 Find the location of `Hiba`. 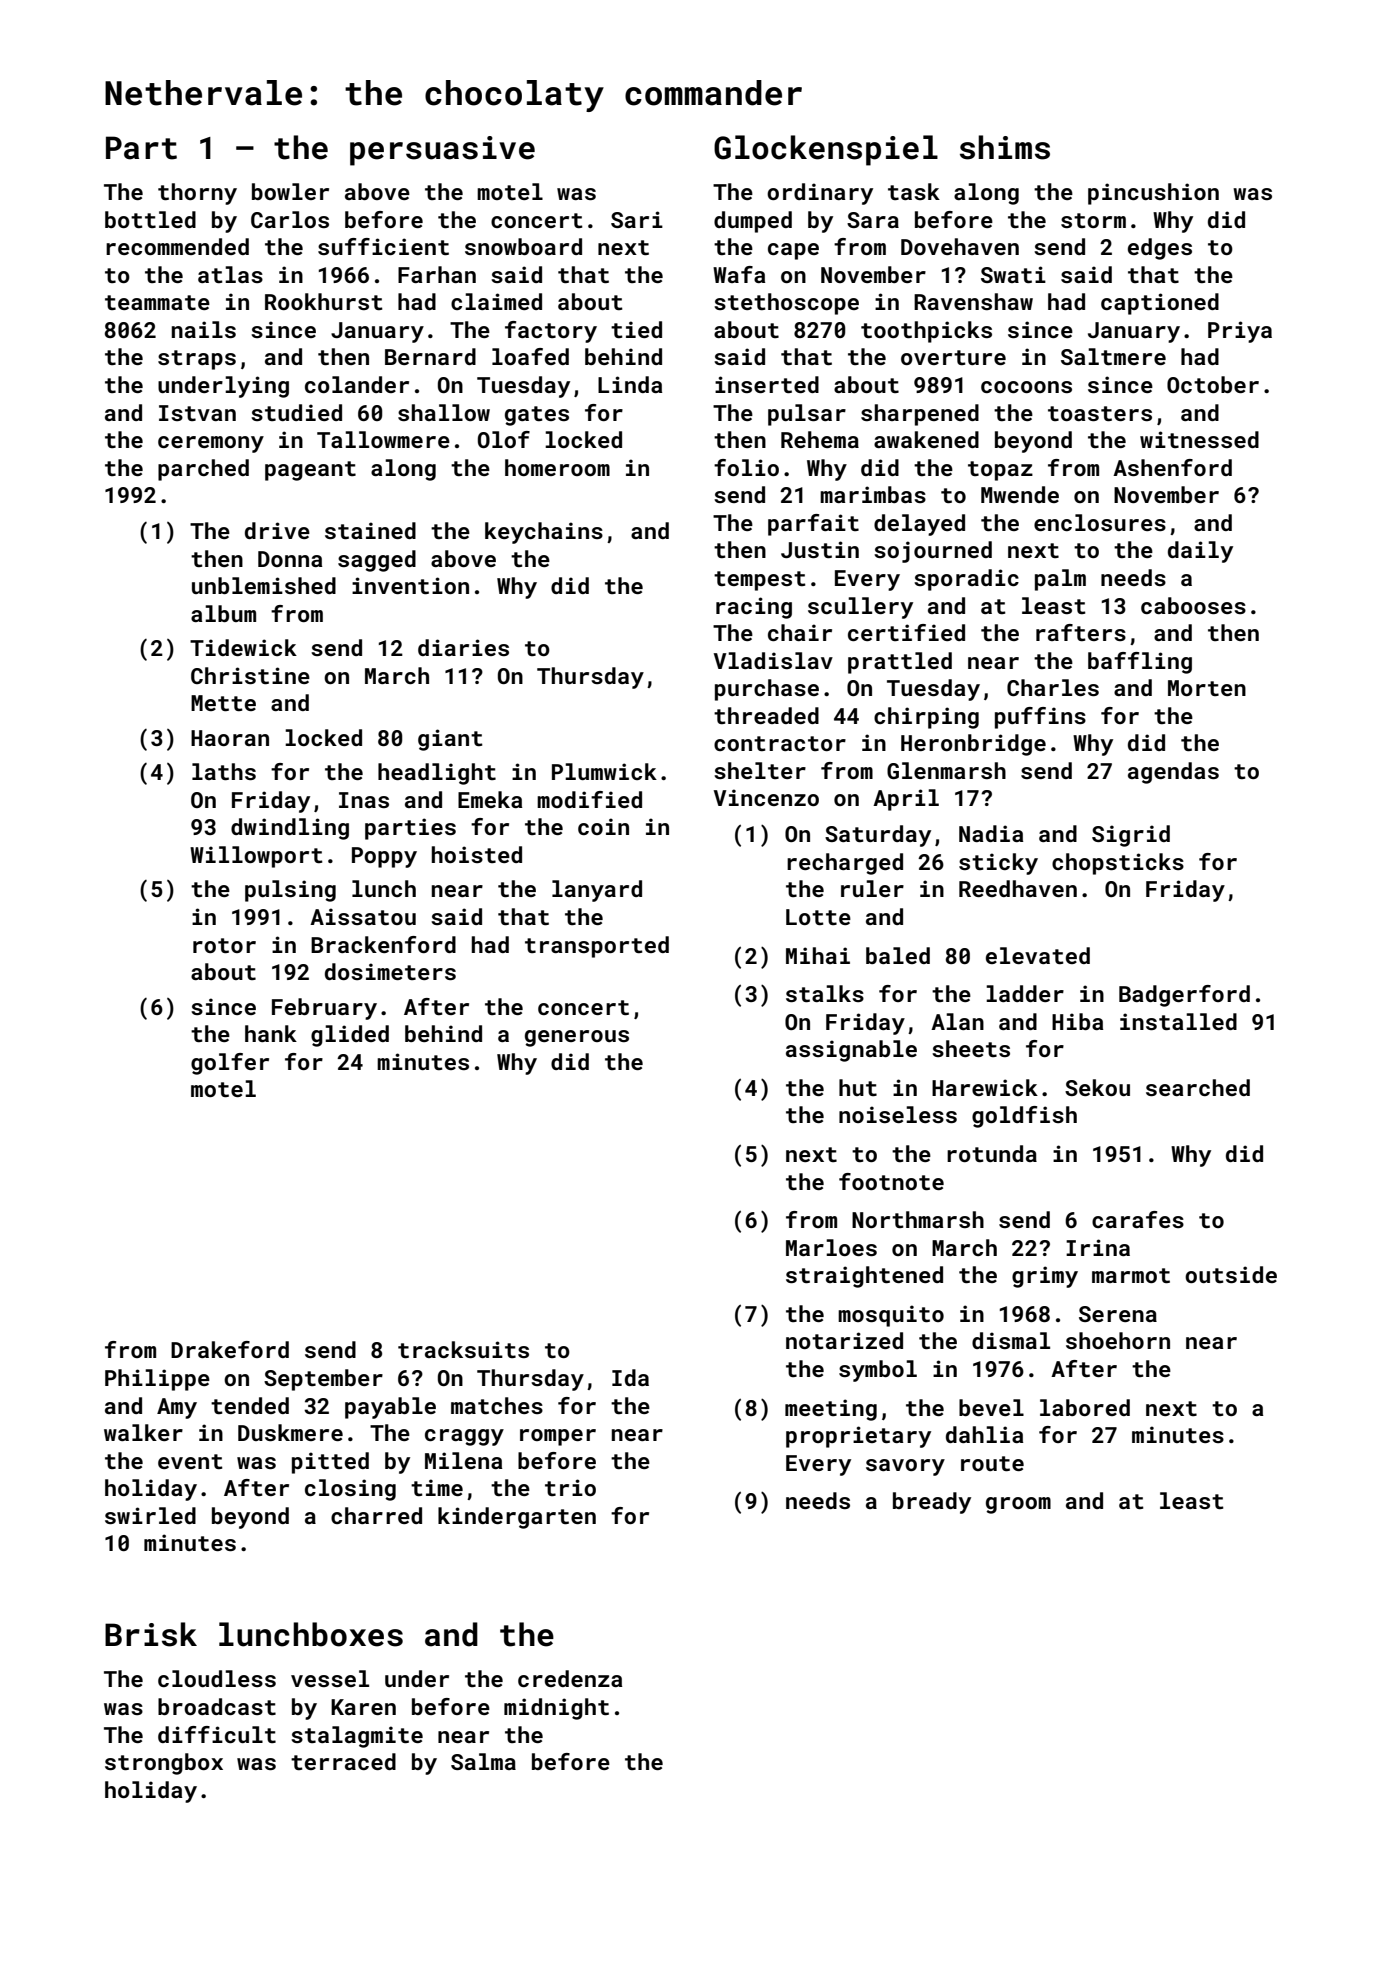

Hiba is located at coordinates (1077, 1021).
